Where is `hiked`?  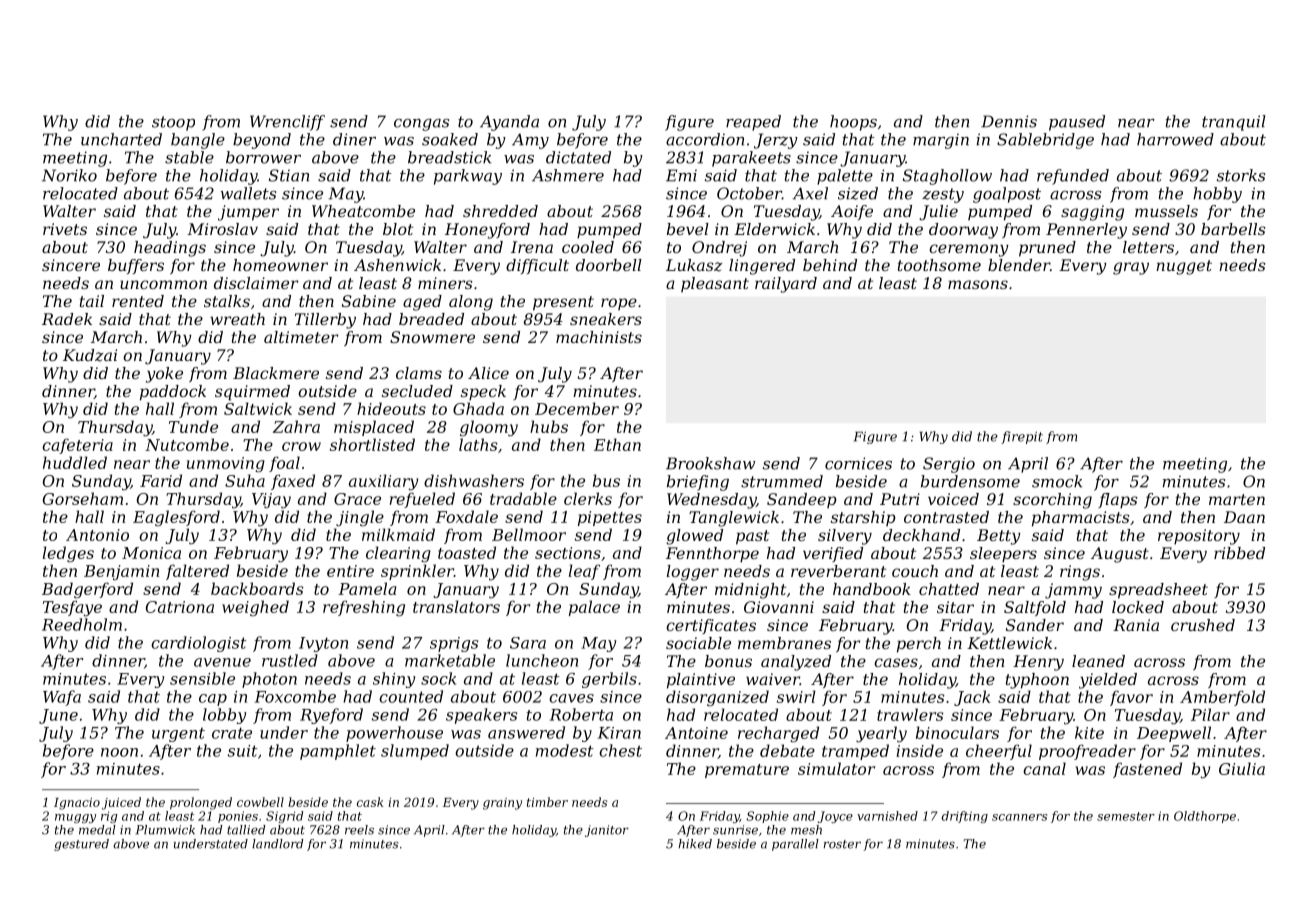
hiked is located at coordinates (695, 844).
